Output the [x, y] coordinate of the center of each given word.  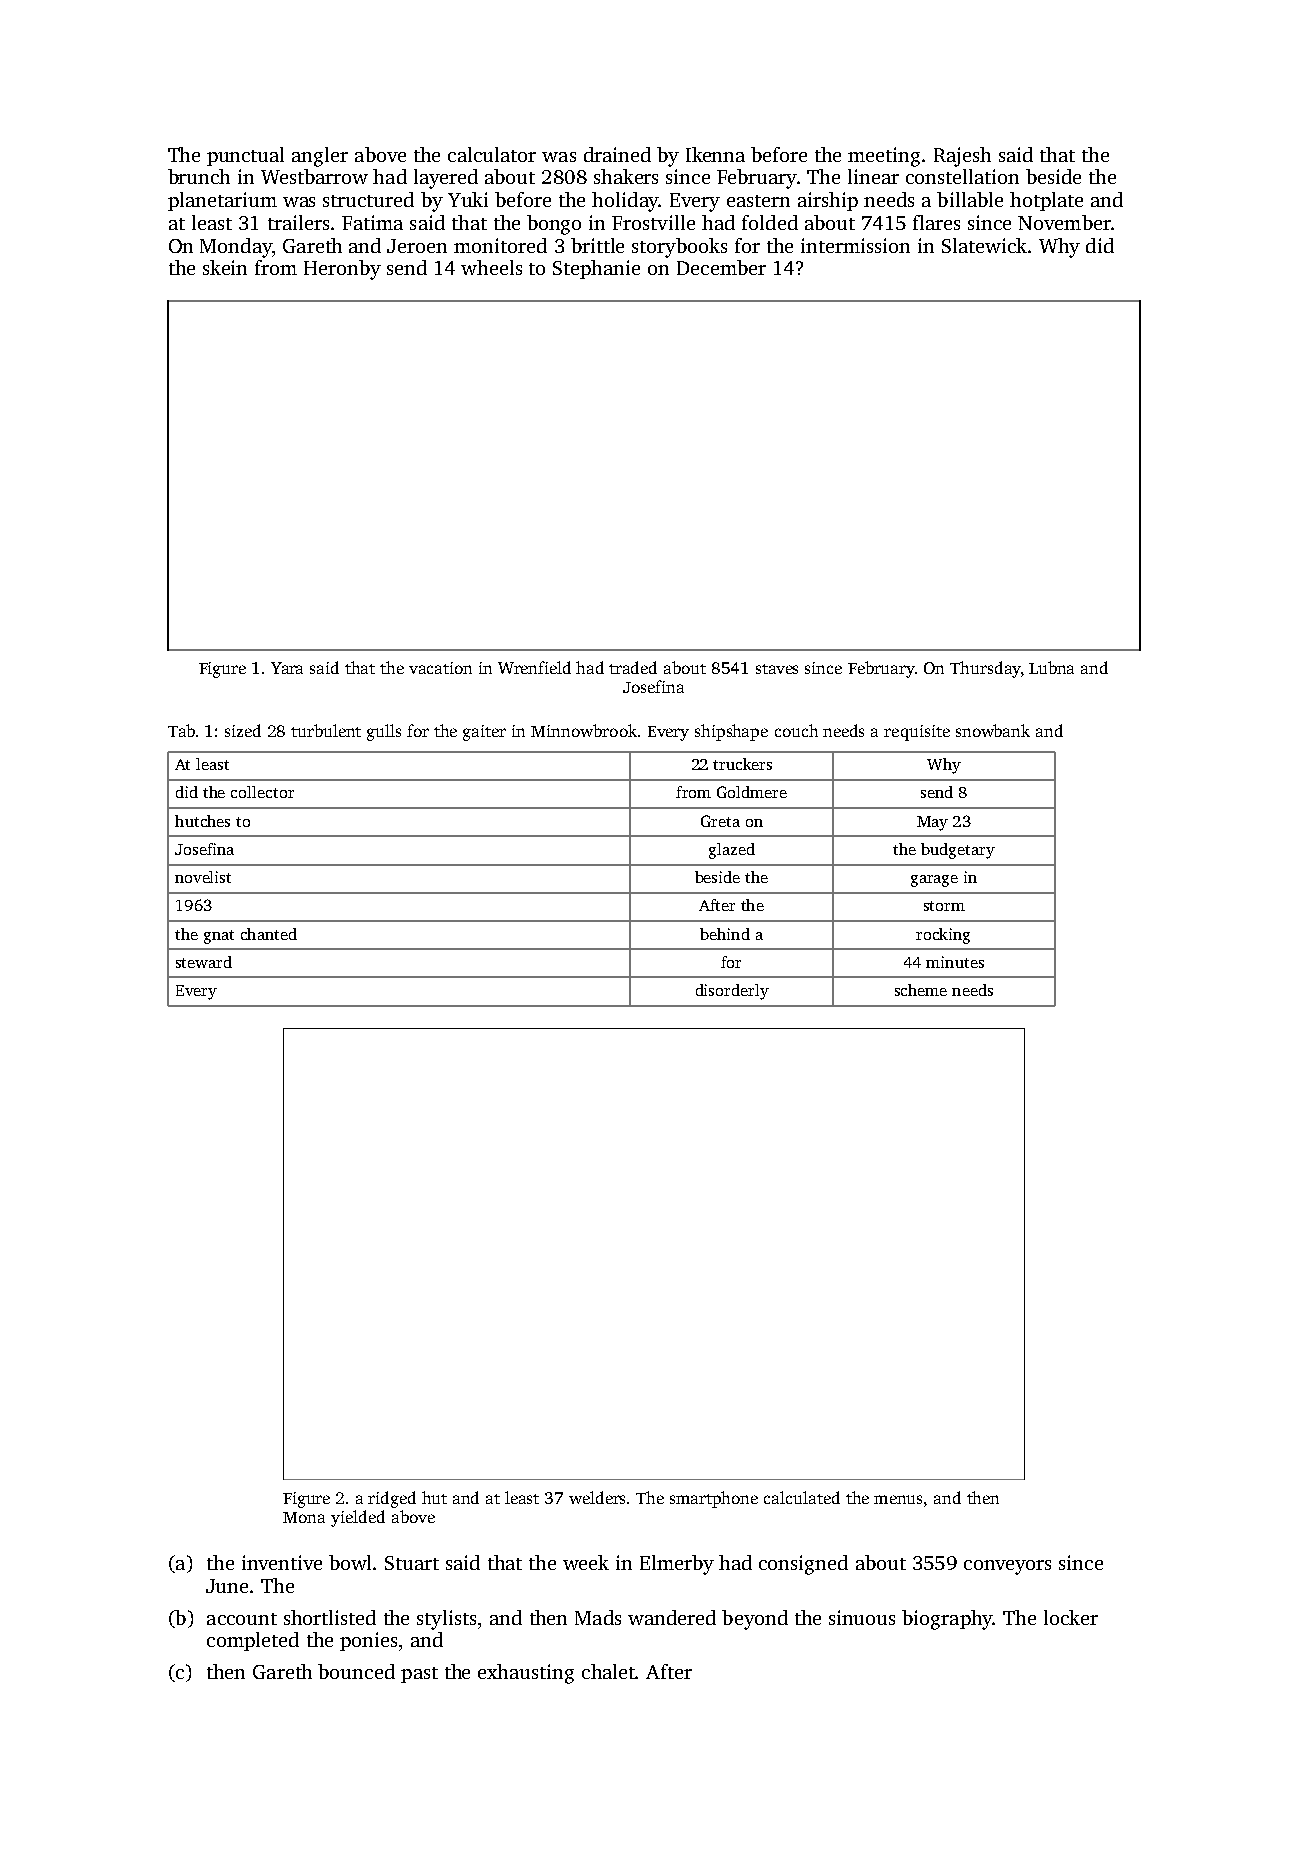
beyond [755, 1620]
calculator [492, 154]
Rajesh [962, 157]
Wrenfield [534, 667]
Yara [287, 668]
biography [947, 1620]
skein [225, 267]
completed [253, 1641]
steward [204, 962]
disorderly [732, 992]
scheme [921, 990]
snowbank [993, 730]
